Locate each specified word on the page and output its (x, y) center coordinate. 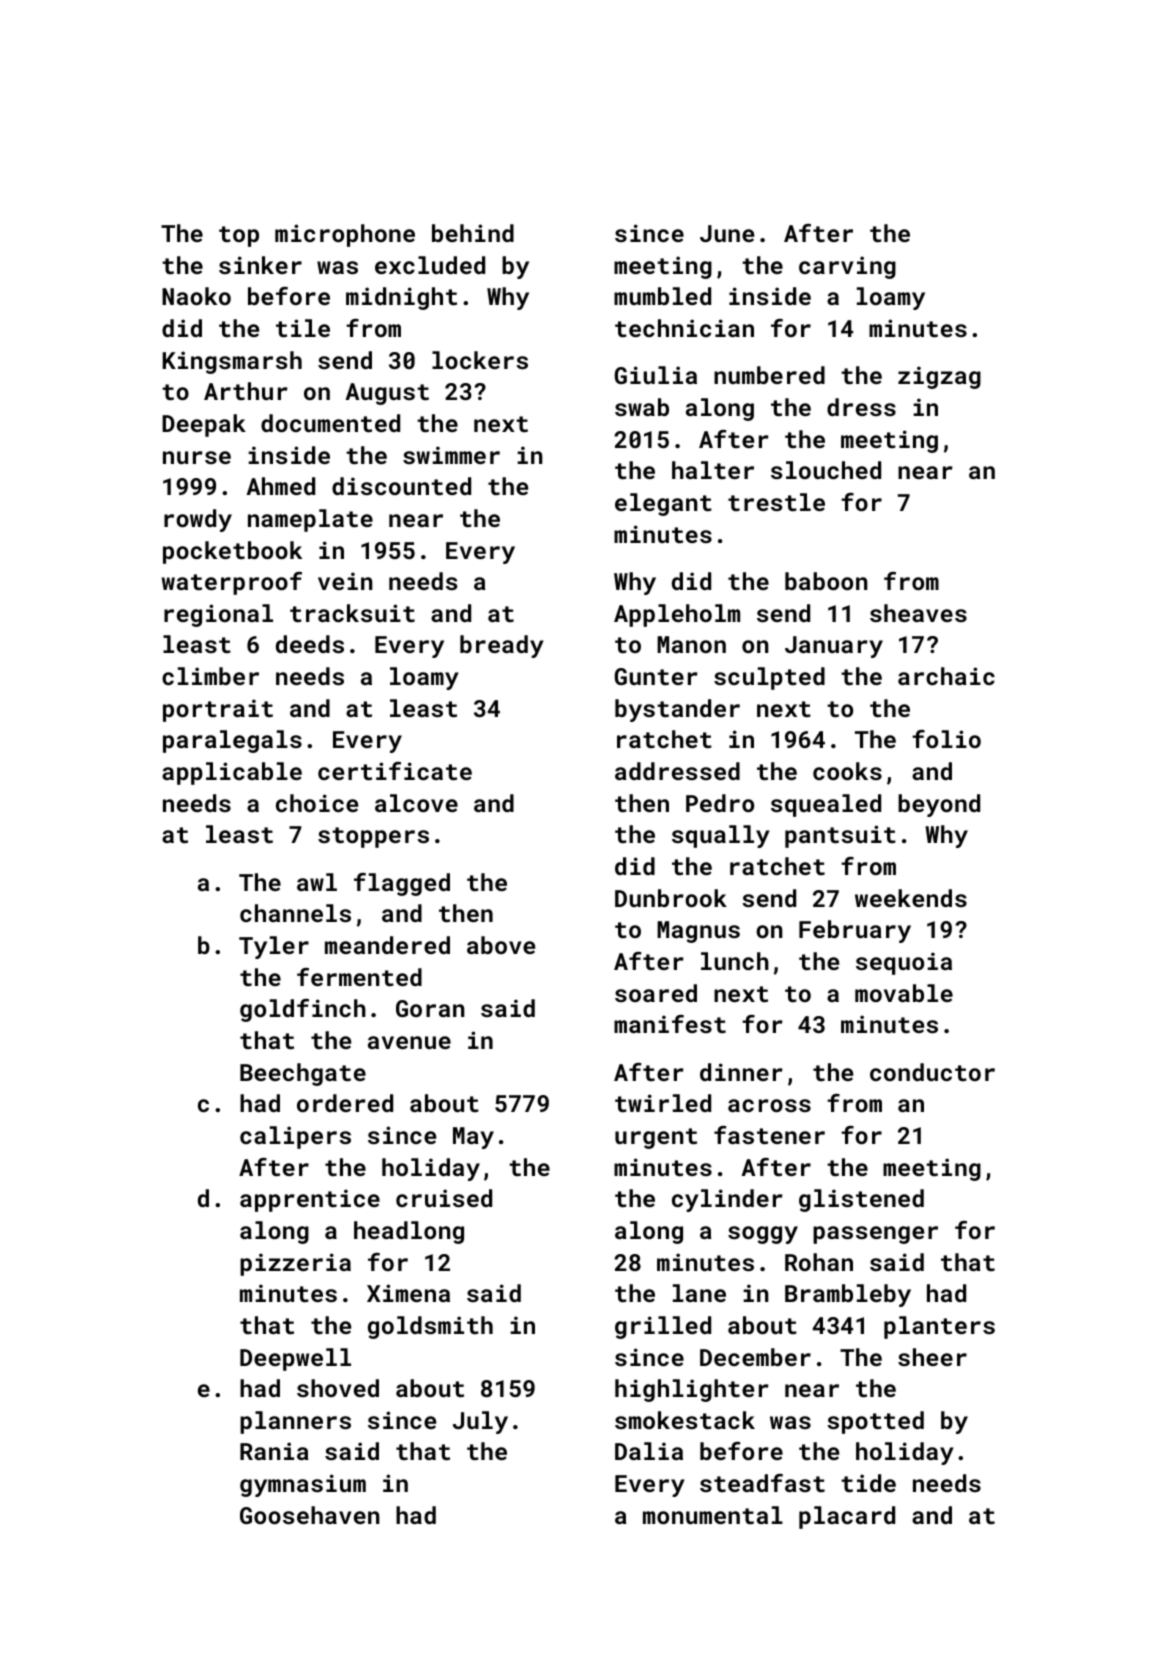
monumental (713, 1515)
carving (847, 267)
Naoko (196, 296)
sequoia (904, 963)
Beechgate (303, 1074)
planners (295, 1422)
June (727, 233)
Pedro (720, 803)
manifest (670, 1024)
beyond (939, 805)
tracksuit (352, 613)
